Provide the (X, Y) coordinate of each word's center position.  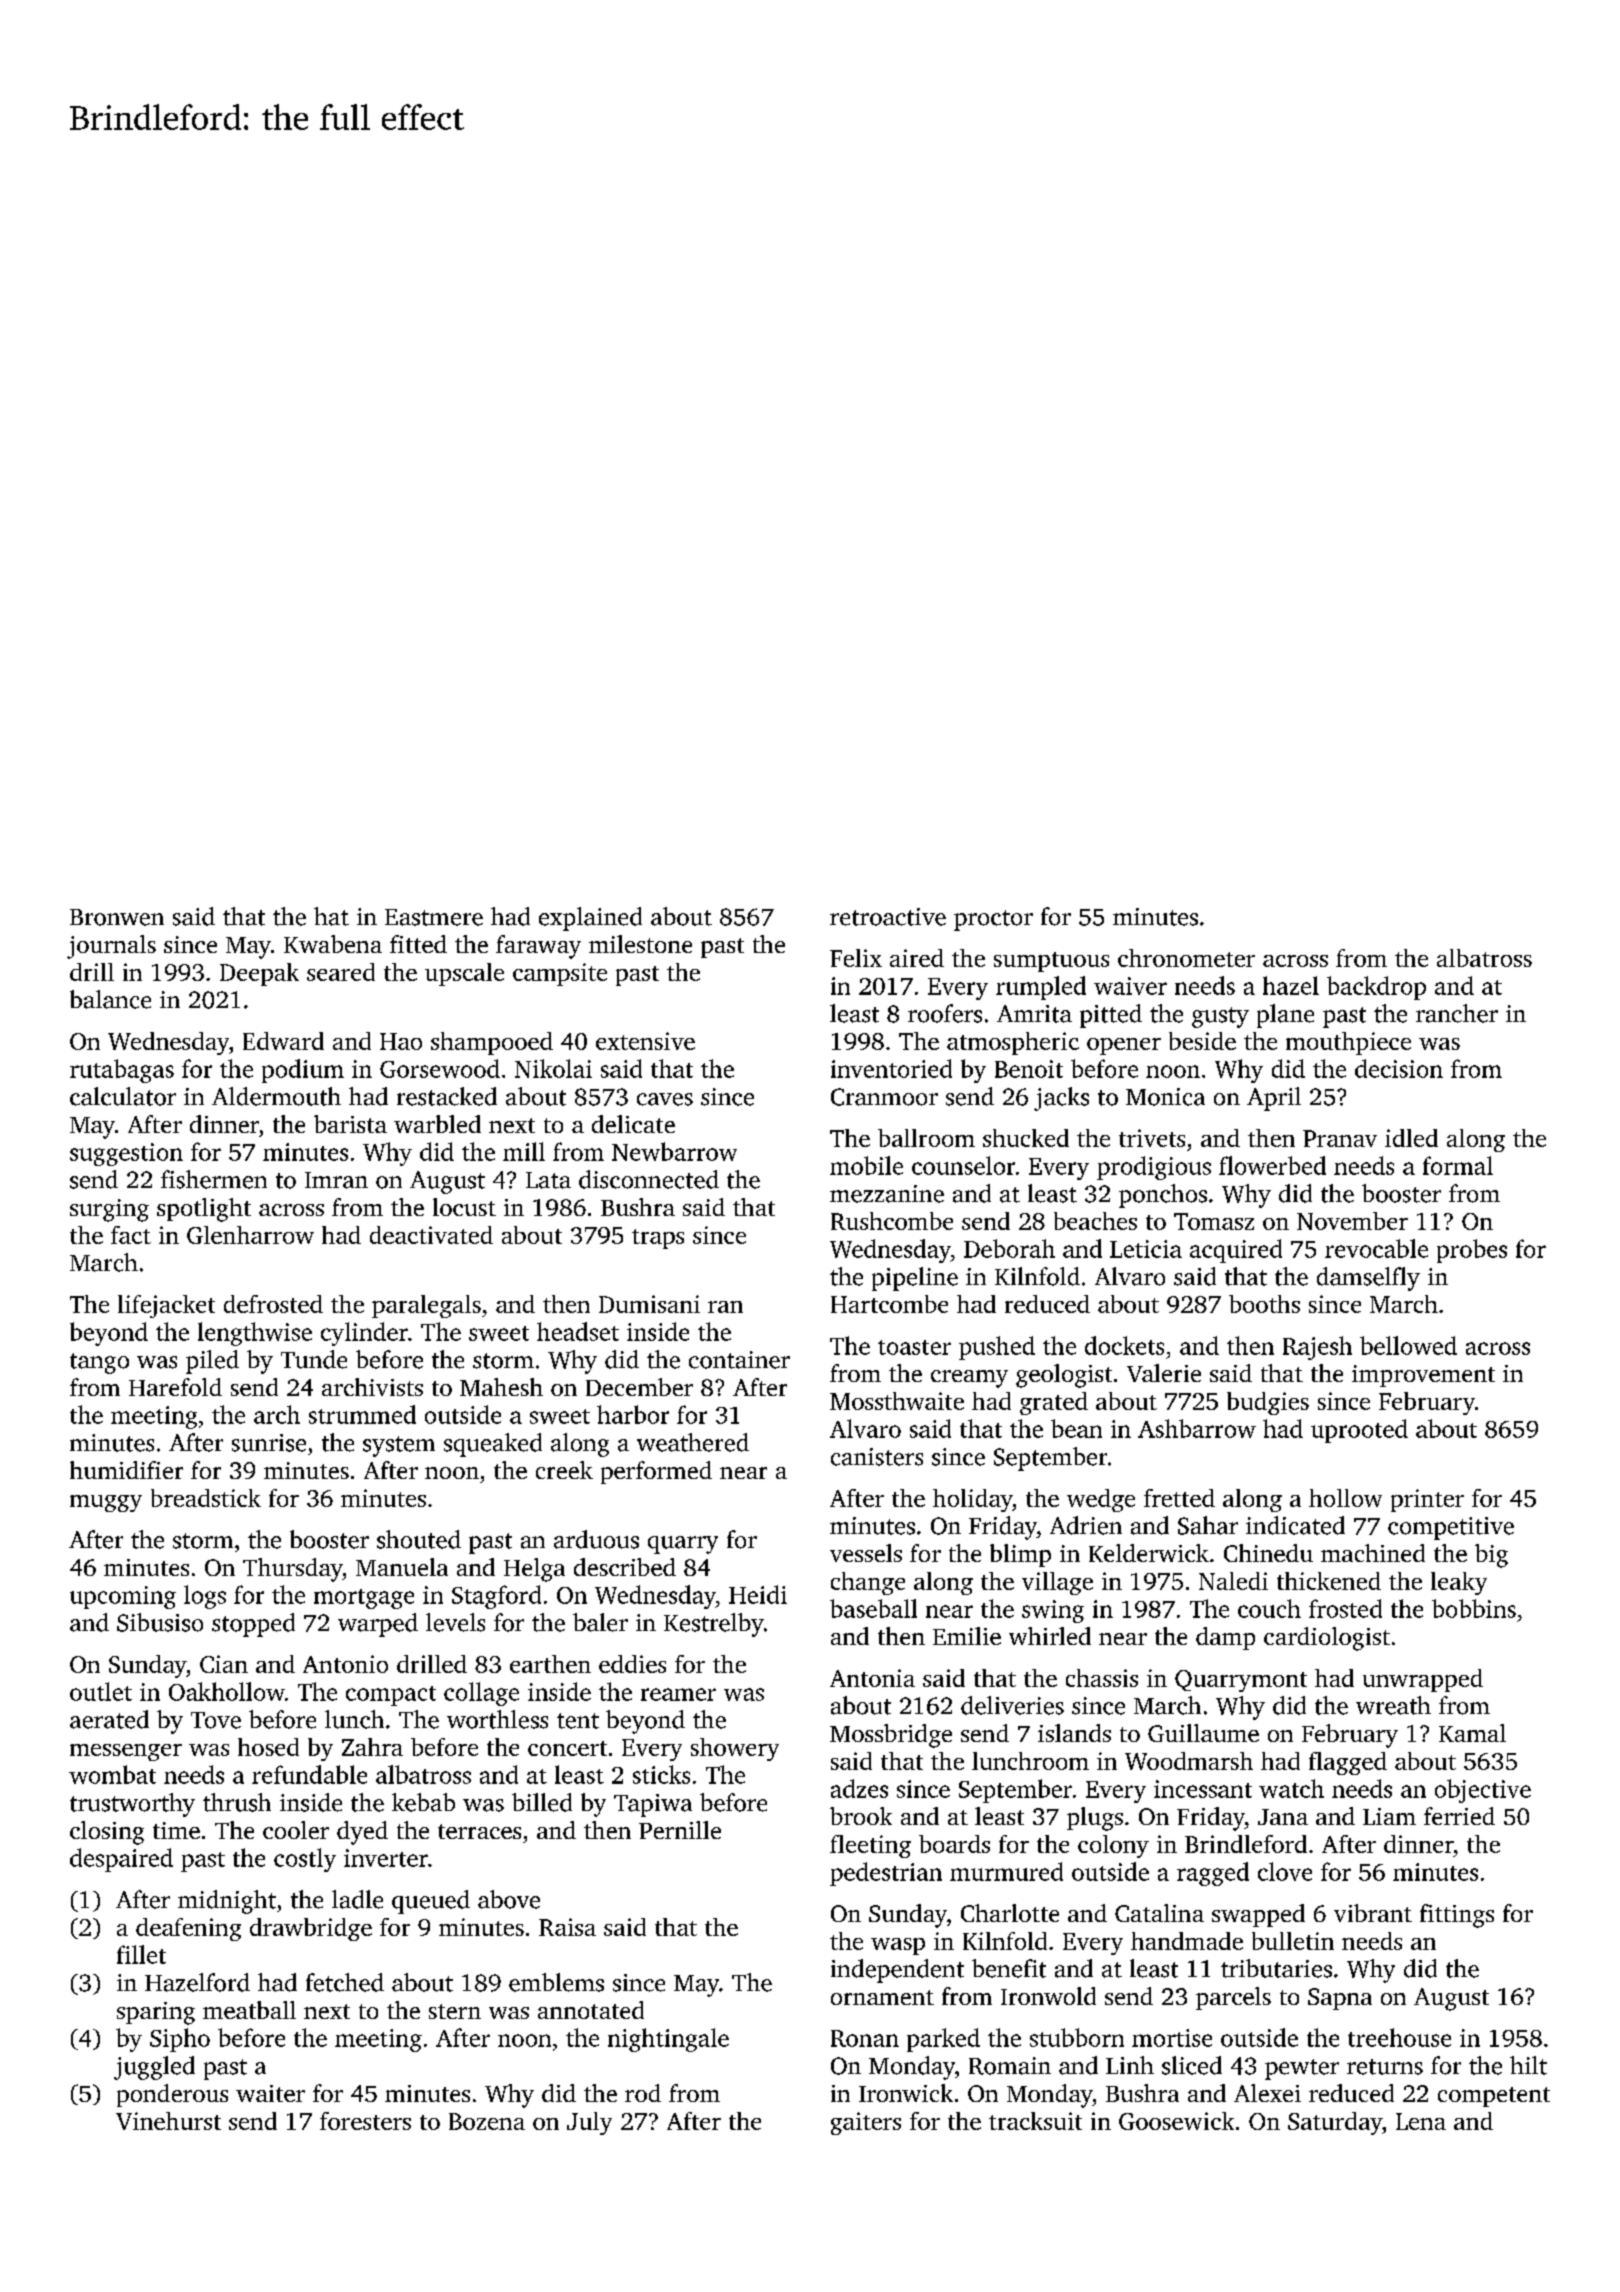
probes (1472, 1251)
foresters (365, 2121)
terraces (479, 1831)
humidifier (126, 1470)
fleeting (870, 1846)
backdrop (1376, 988)
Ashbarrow (1197, 1428)
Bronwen (117, 917)
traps (658, 1239)
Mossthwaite (897, 1401)
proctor (993, 920)
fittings (1457, 1916)
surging (109, 1210)
